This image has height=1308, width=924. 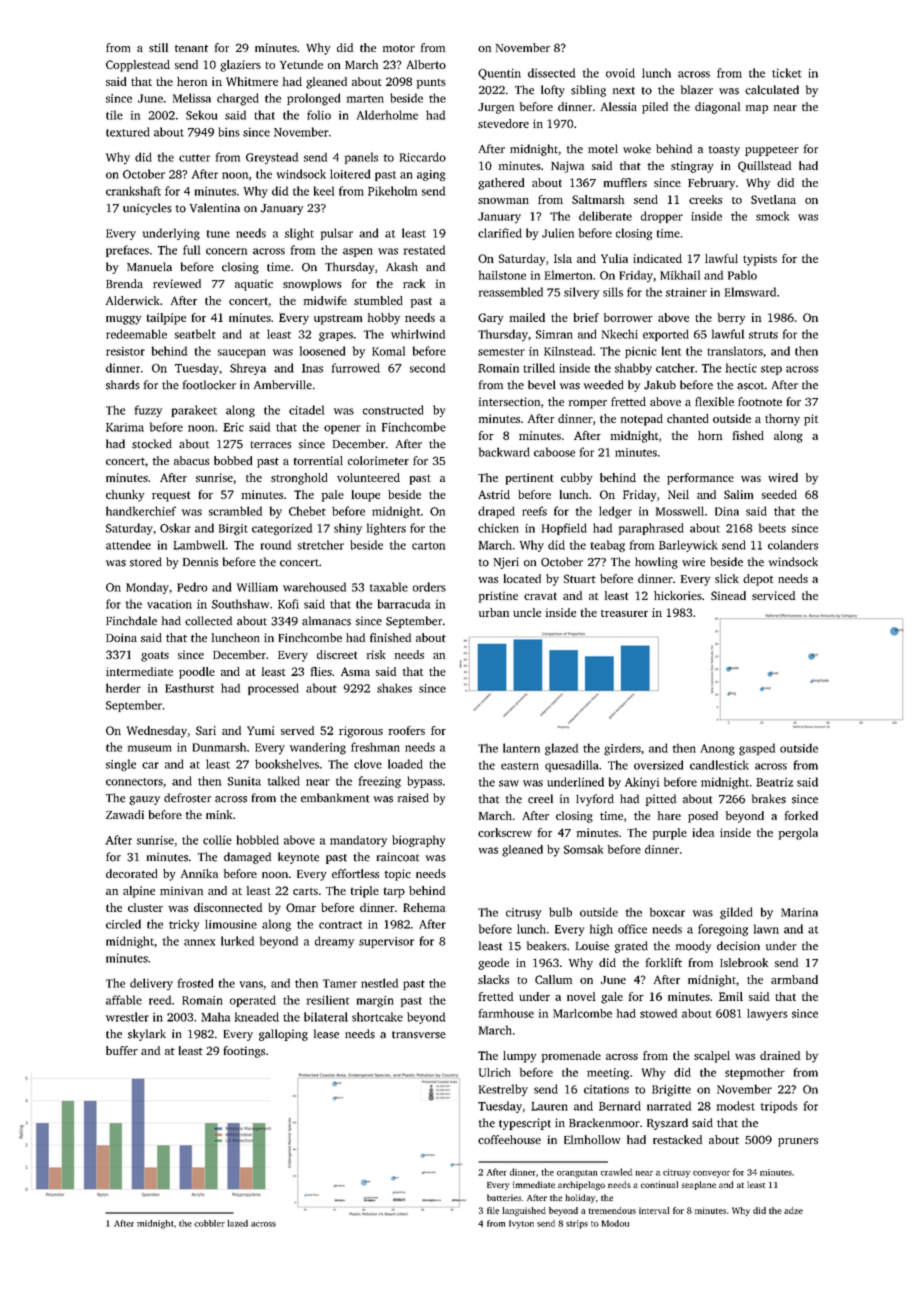 I want to click on Beatriz, so click(x=774, y=782).
